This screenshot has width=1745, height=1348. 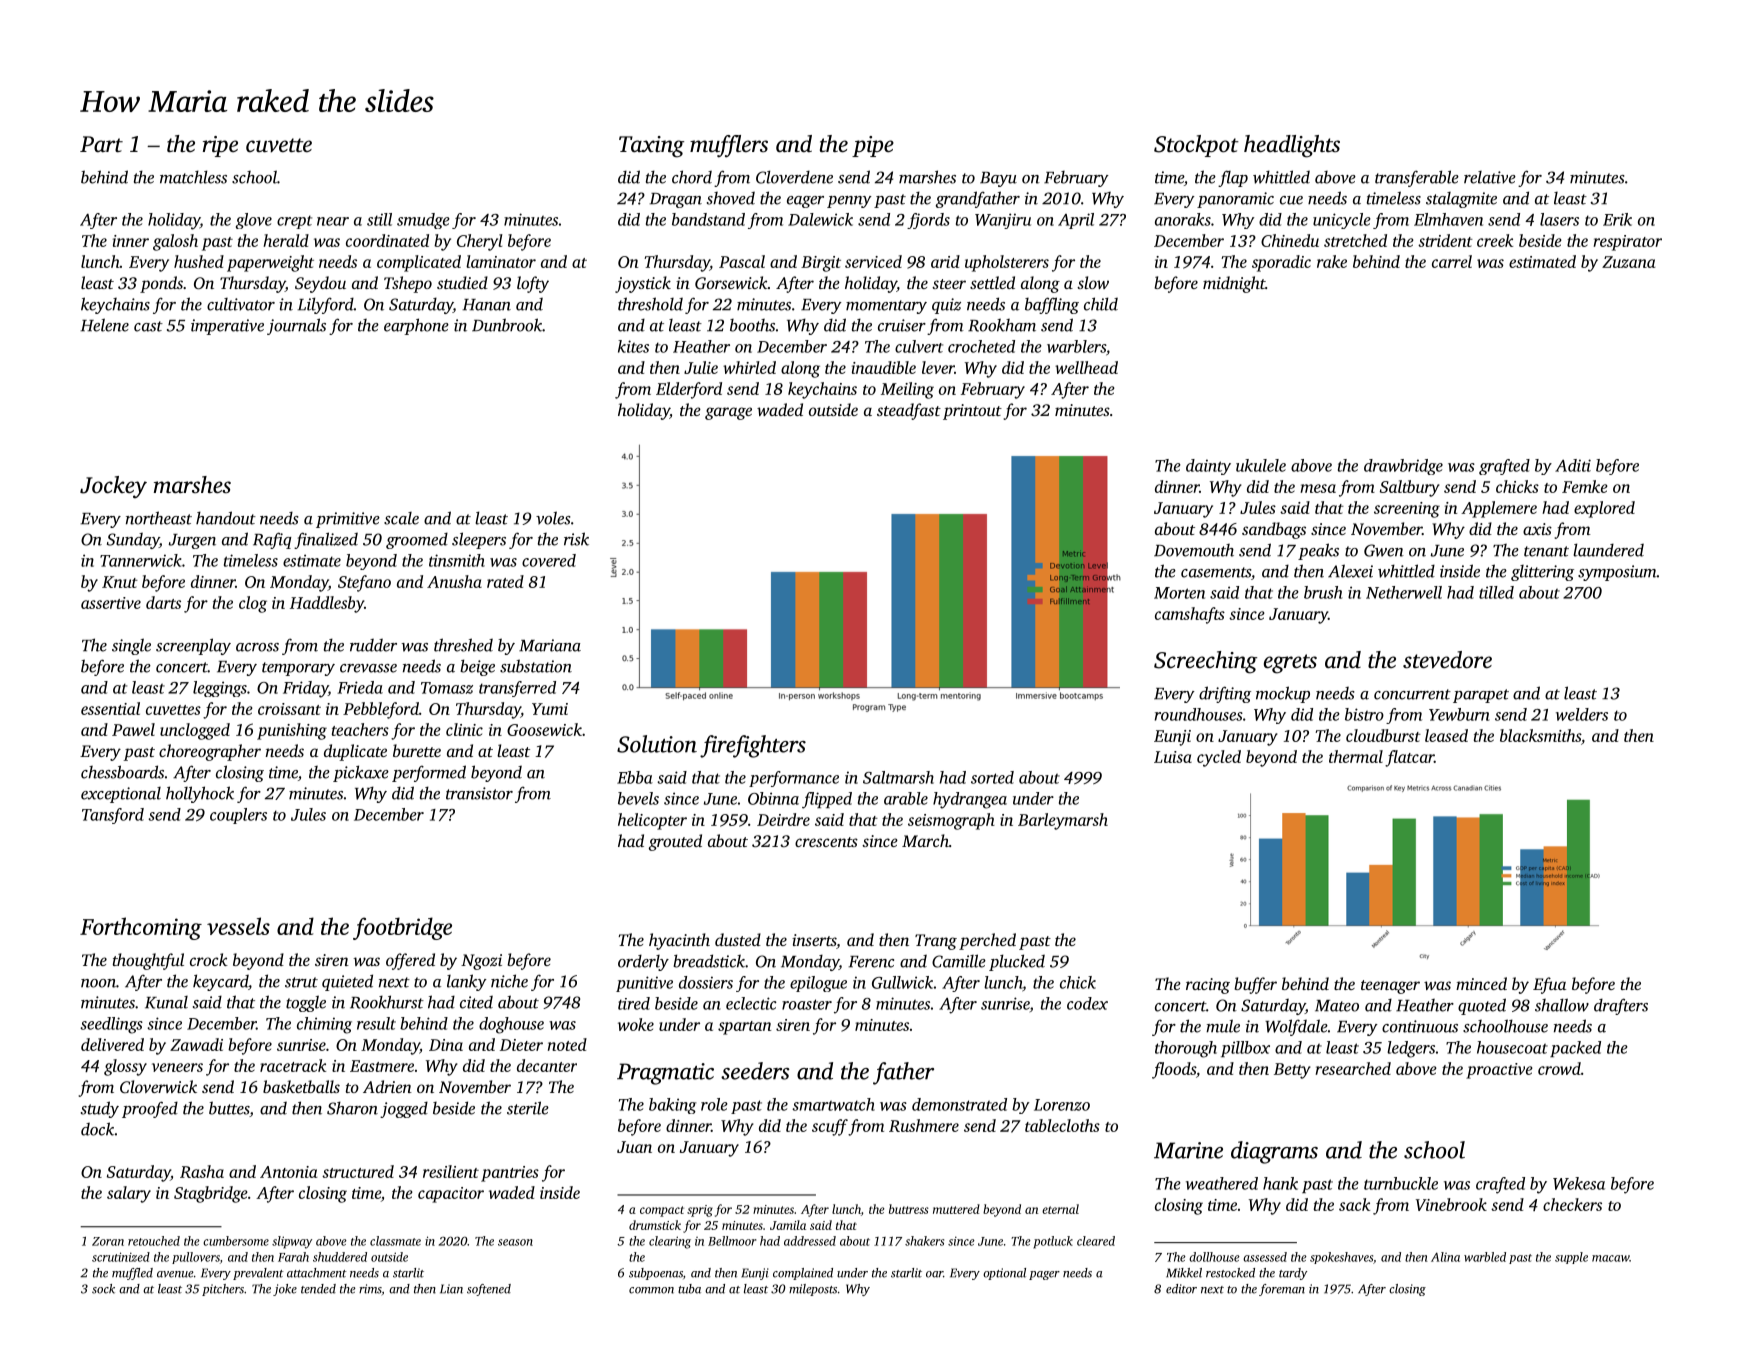 I want to click on egrets, so click(x=1290, y=664).
